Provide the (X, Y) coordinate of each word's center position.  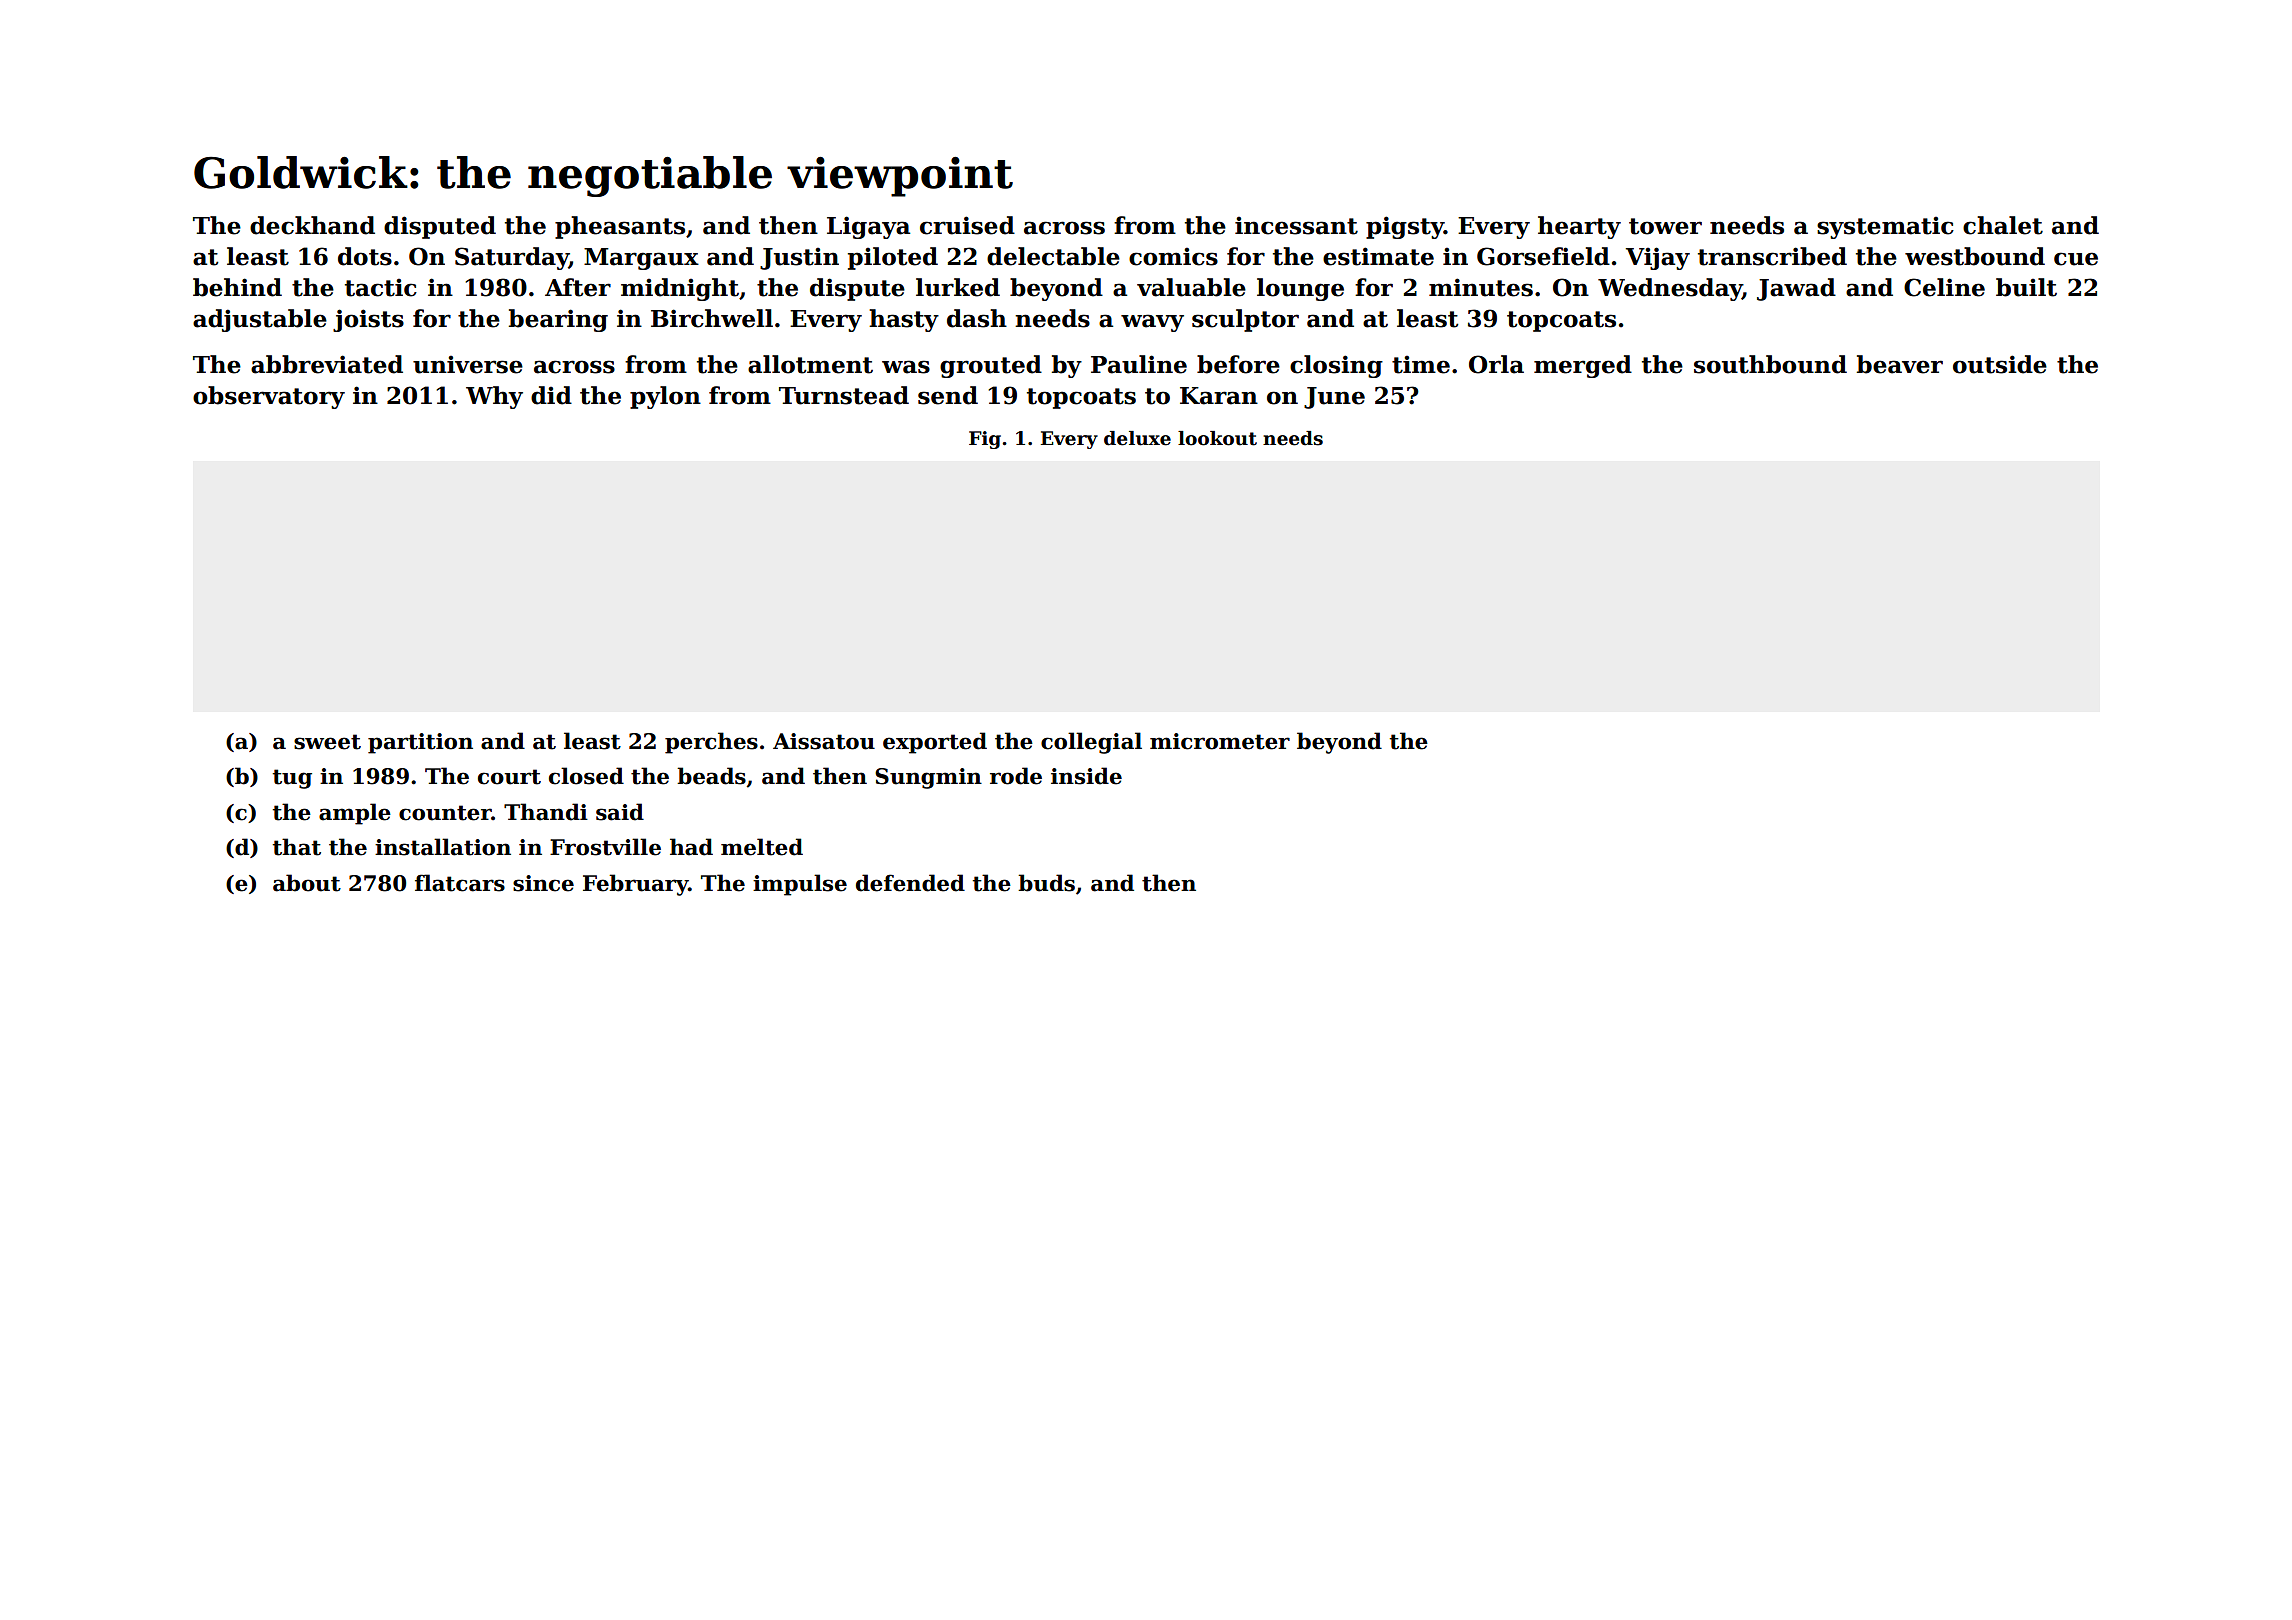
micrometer (1220, 741)
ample (355, 814)
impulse (800, 885)
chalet (2003, 225)
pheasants (620, 227)
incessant (1296, 225)
